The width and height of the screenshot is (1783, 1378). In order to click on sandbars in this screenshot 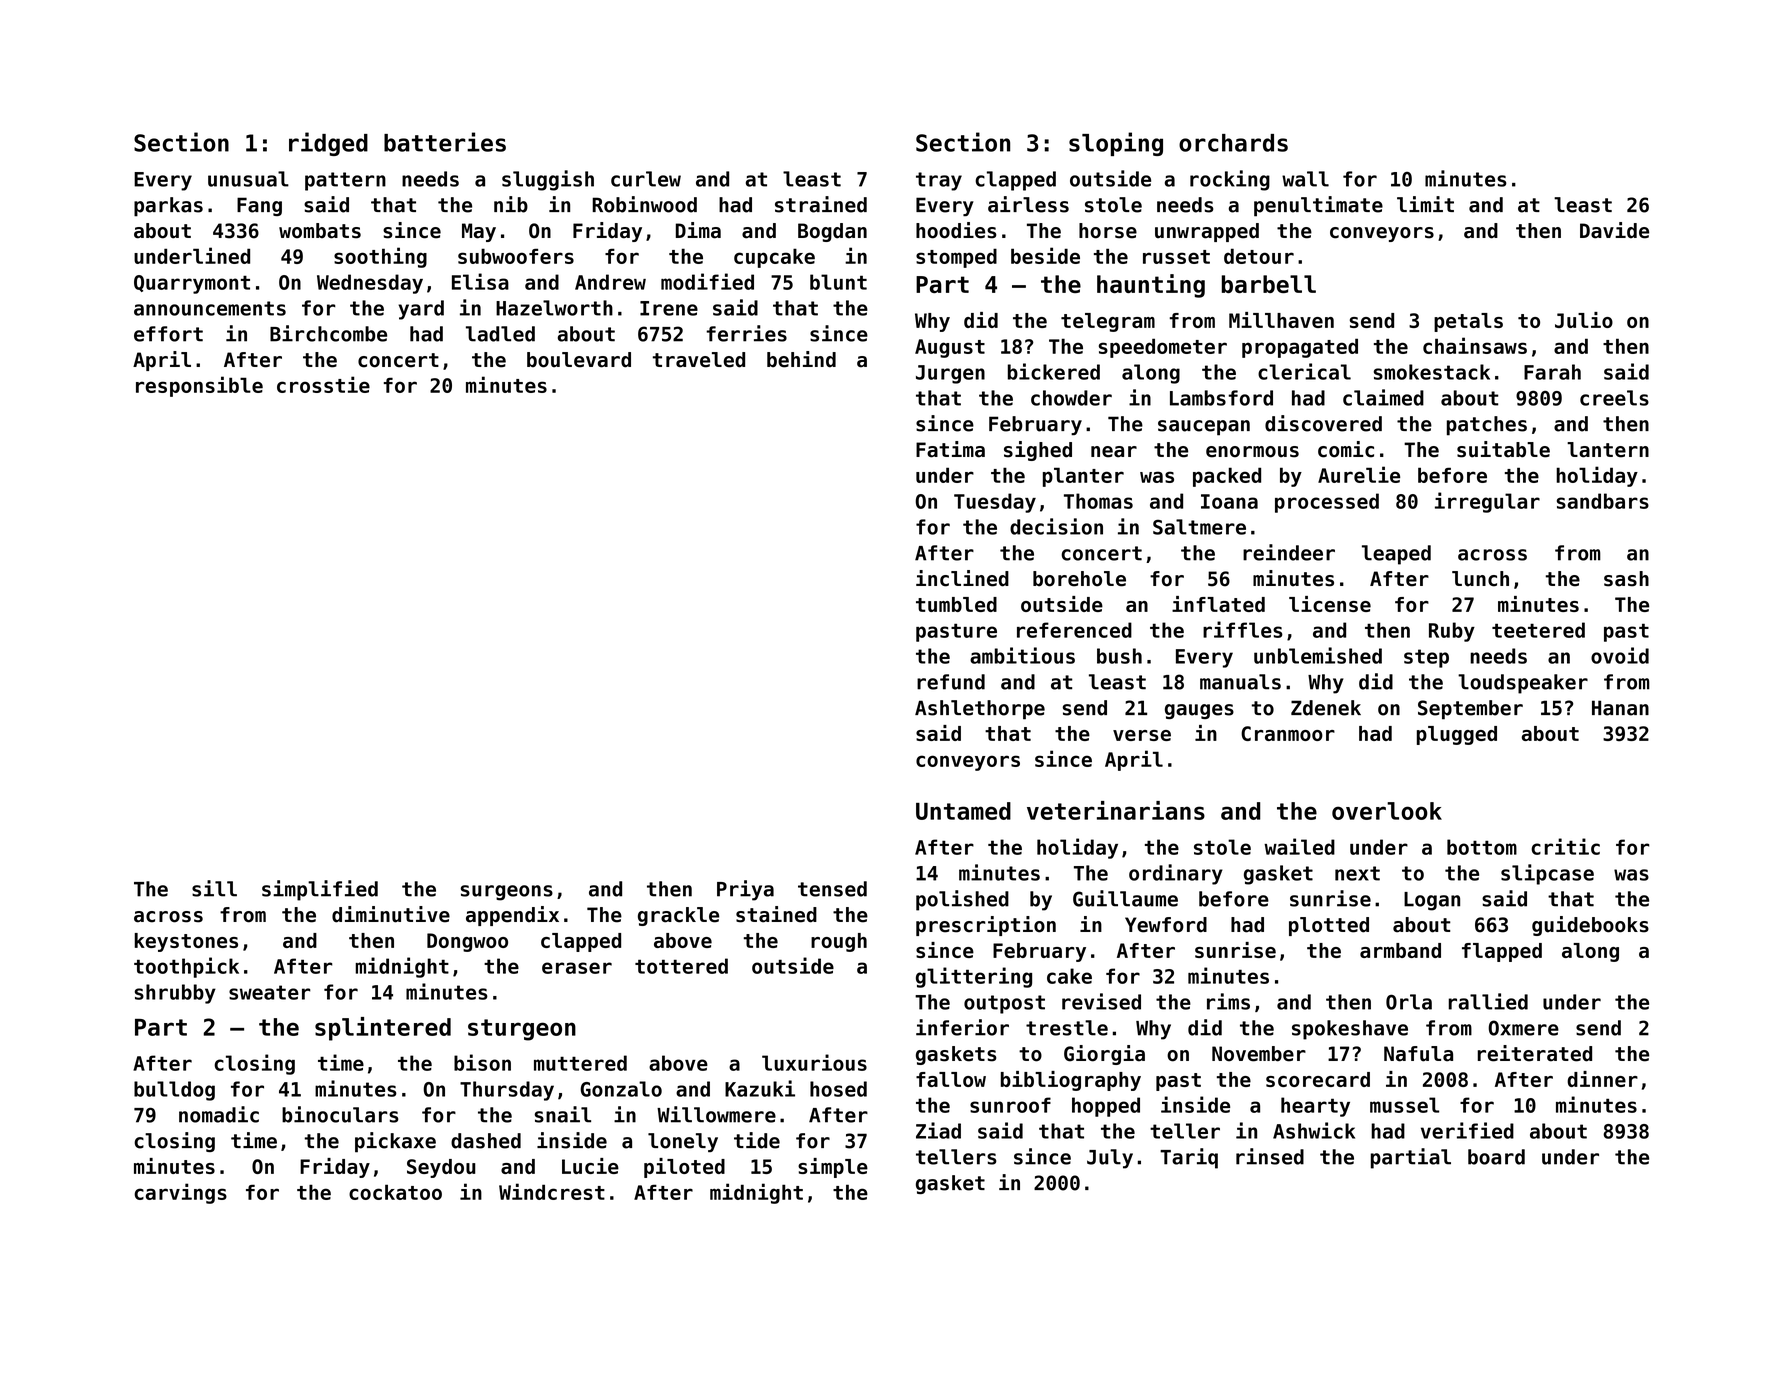, I will do `click(1603, 501)`.
